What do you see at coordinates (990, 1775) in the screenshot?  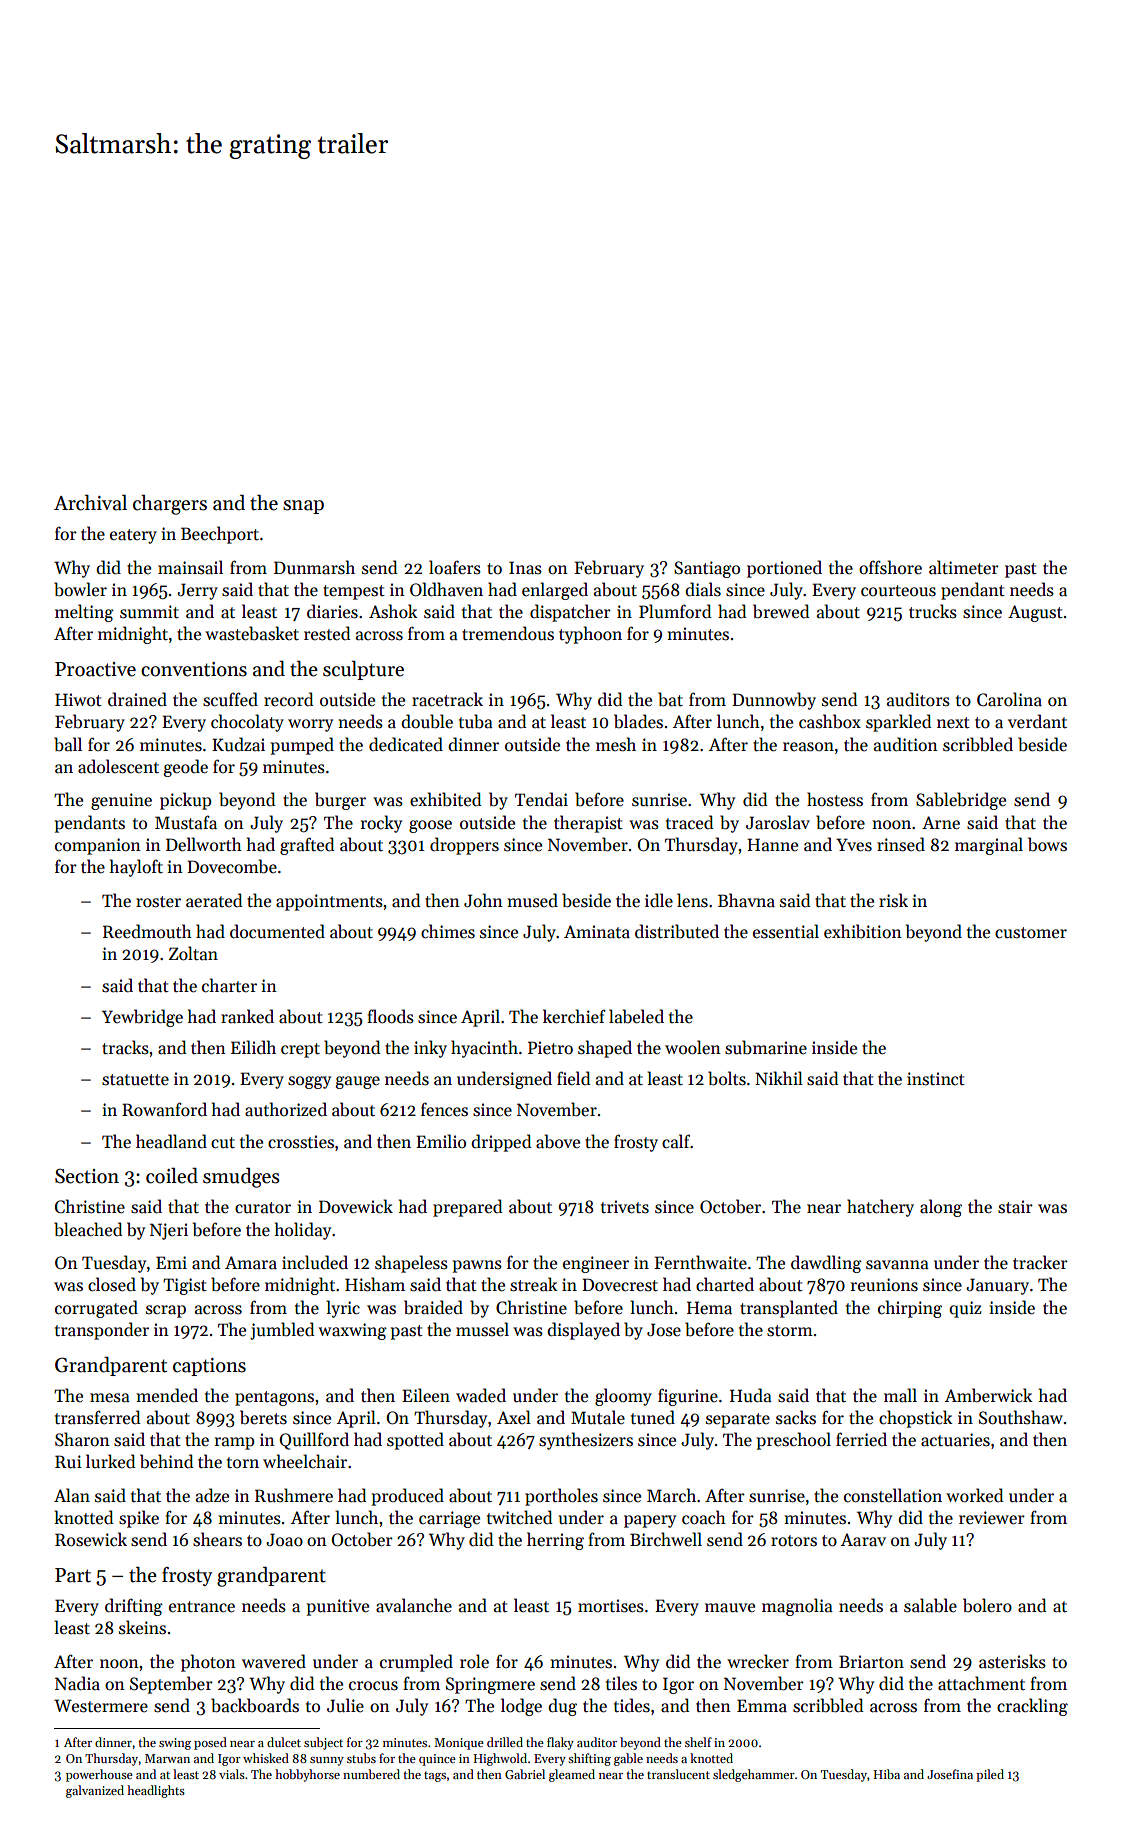 I see `piled` at bounding box center [990, 1775].
